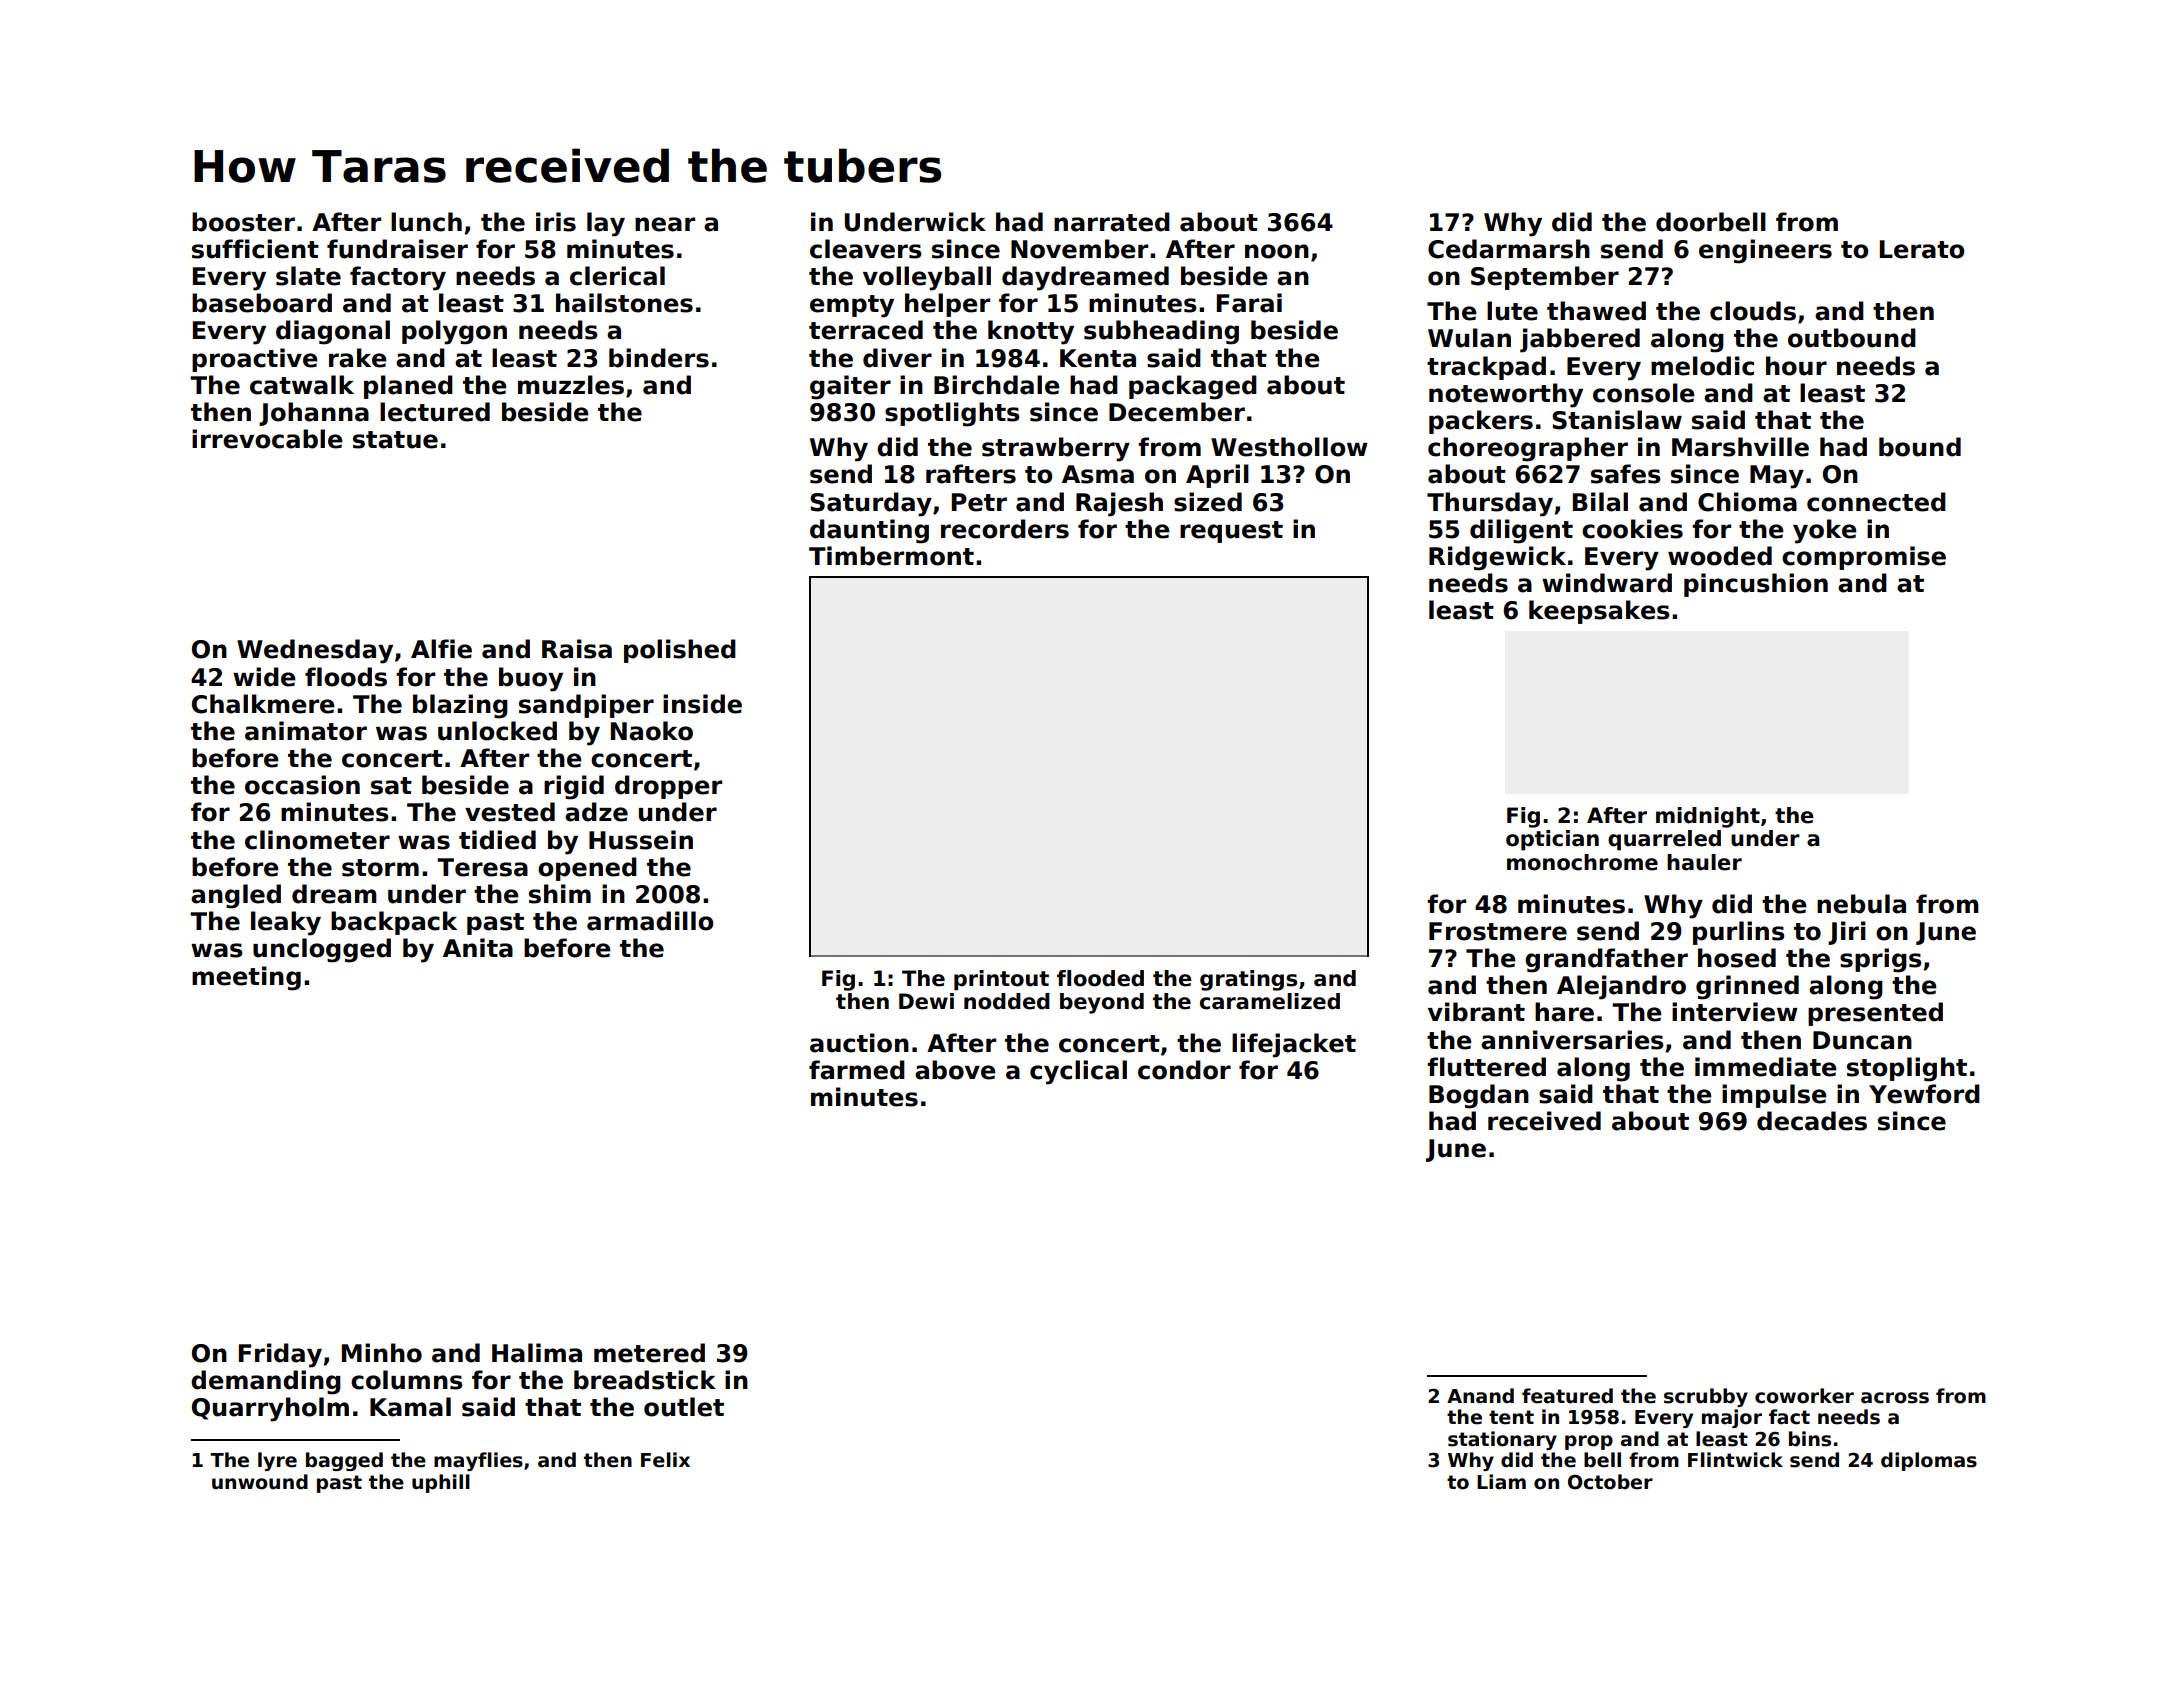 The image size is (2178, 1683). I want to click on Anand, so click(1480, 1396).
